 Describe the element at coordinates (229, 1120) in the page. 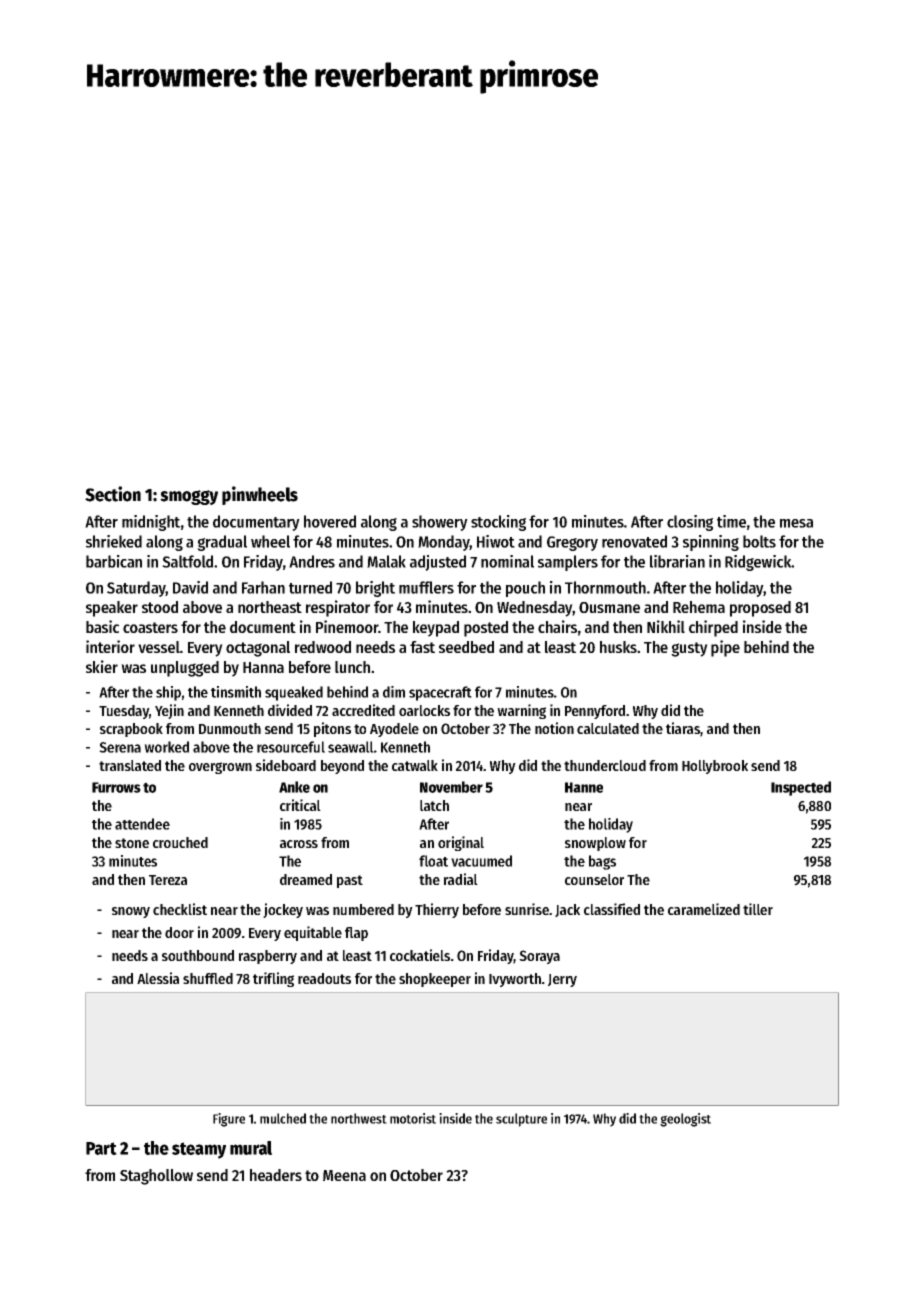

I see `Figure` at that location.
